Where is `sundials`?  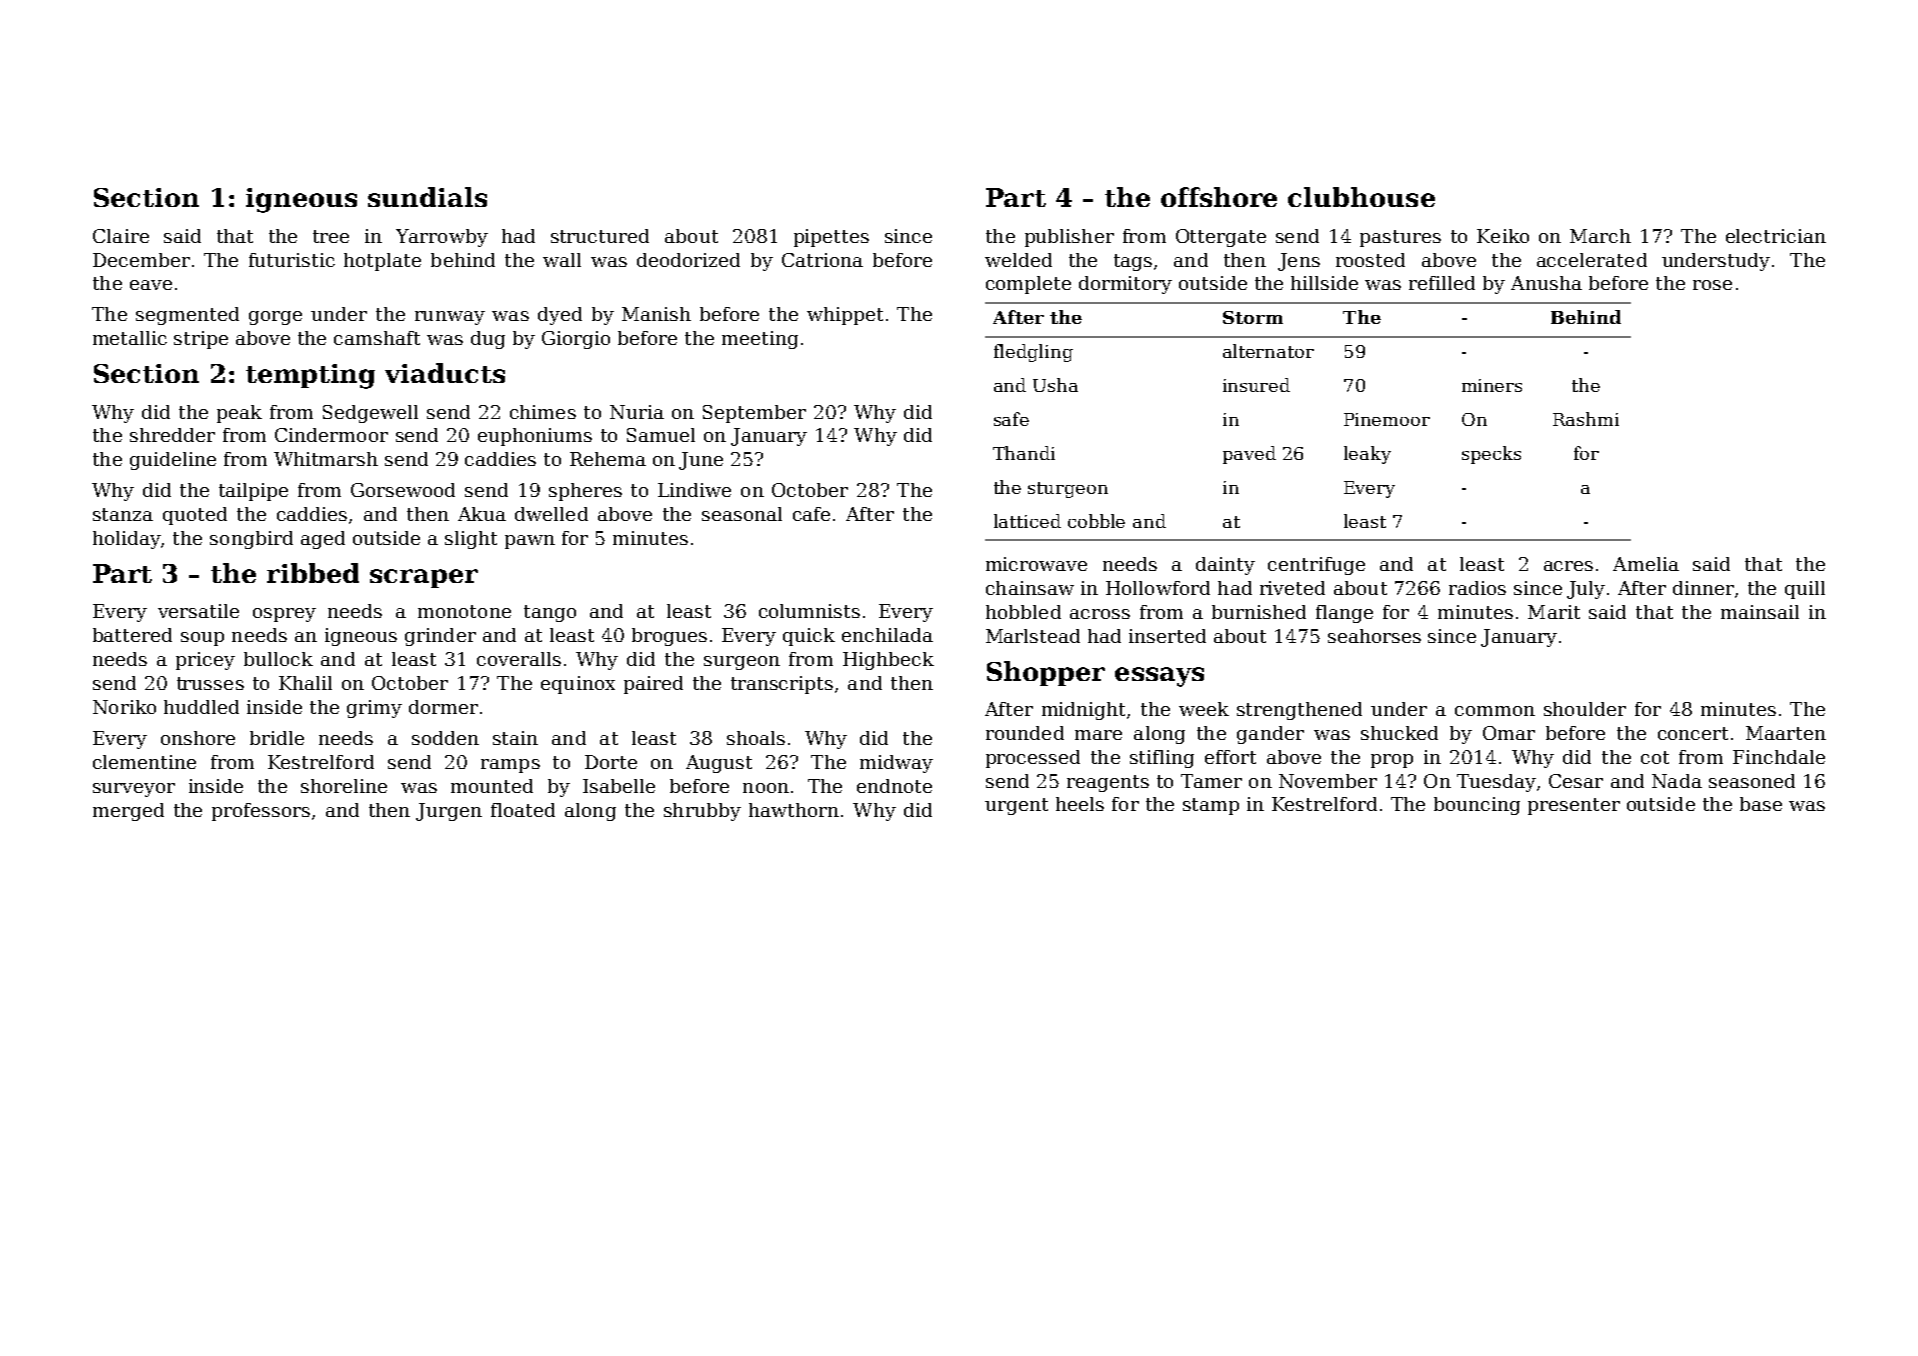
sundials is located at coordinates (427, 197).
